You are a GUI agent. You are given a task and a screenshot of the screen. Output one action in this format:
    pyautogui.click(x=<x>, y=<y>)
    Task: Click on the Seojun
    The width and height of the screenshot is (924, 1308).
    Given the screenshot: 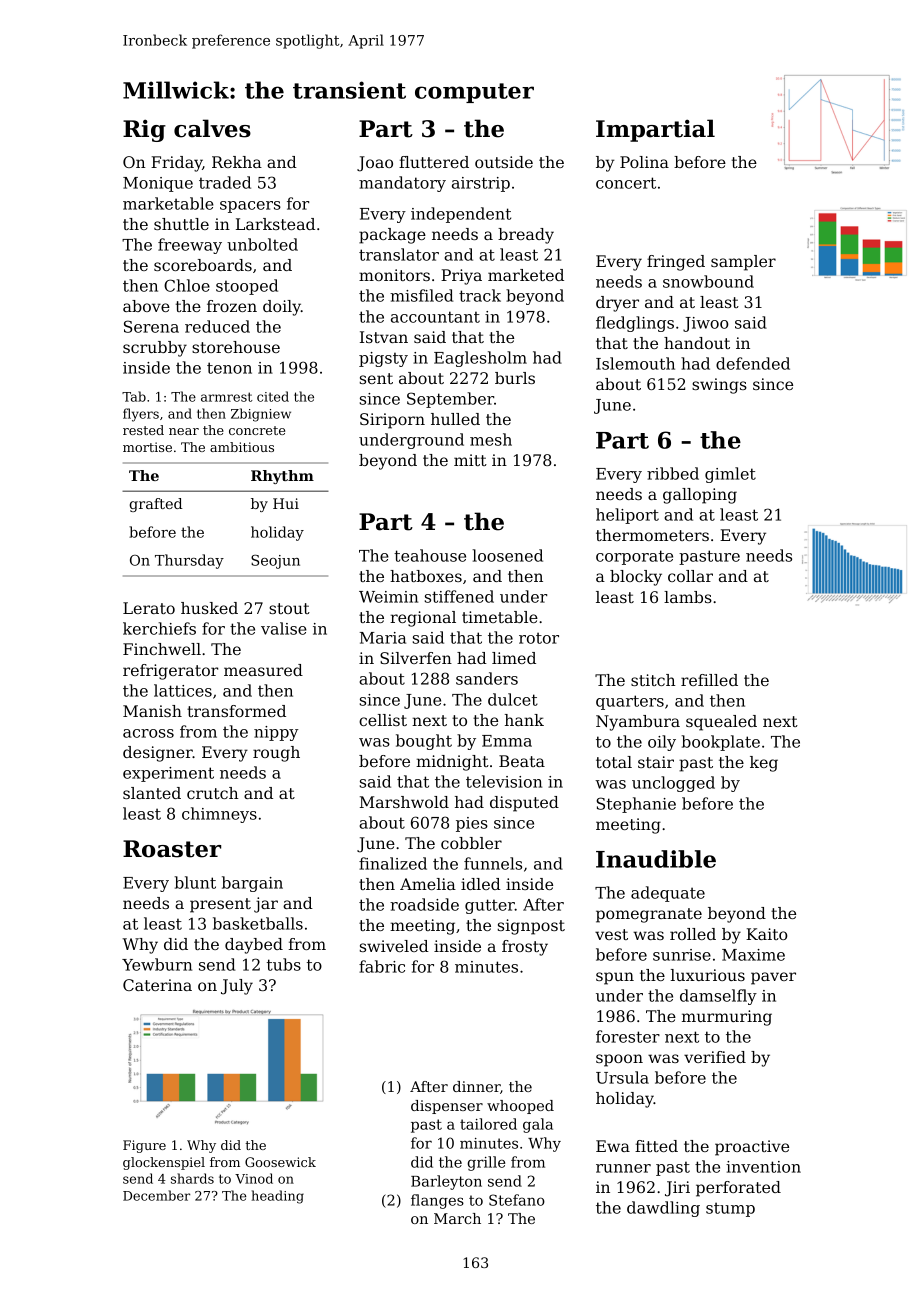 What is the action you would take?
    pyautogui.click(x=275, y=562)
